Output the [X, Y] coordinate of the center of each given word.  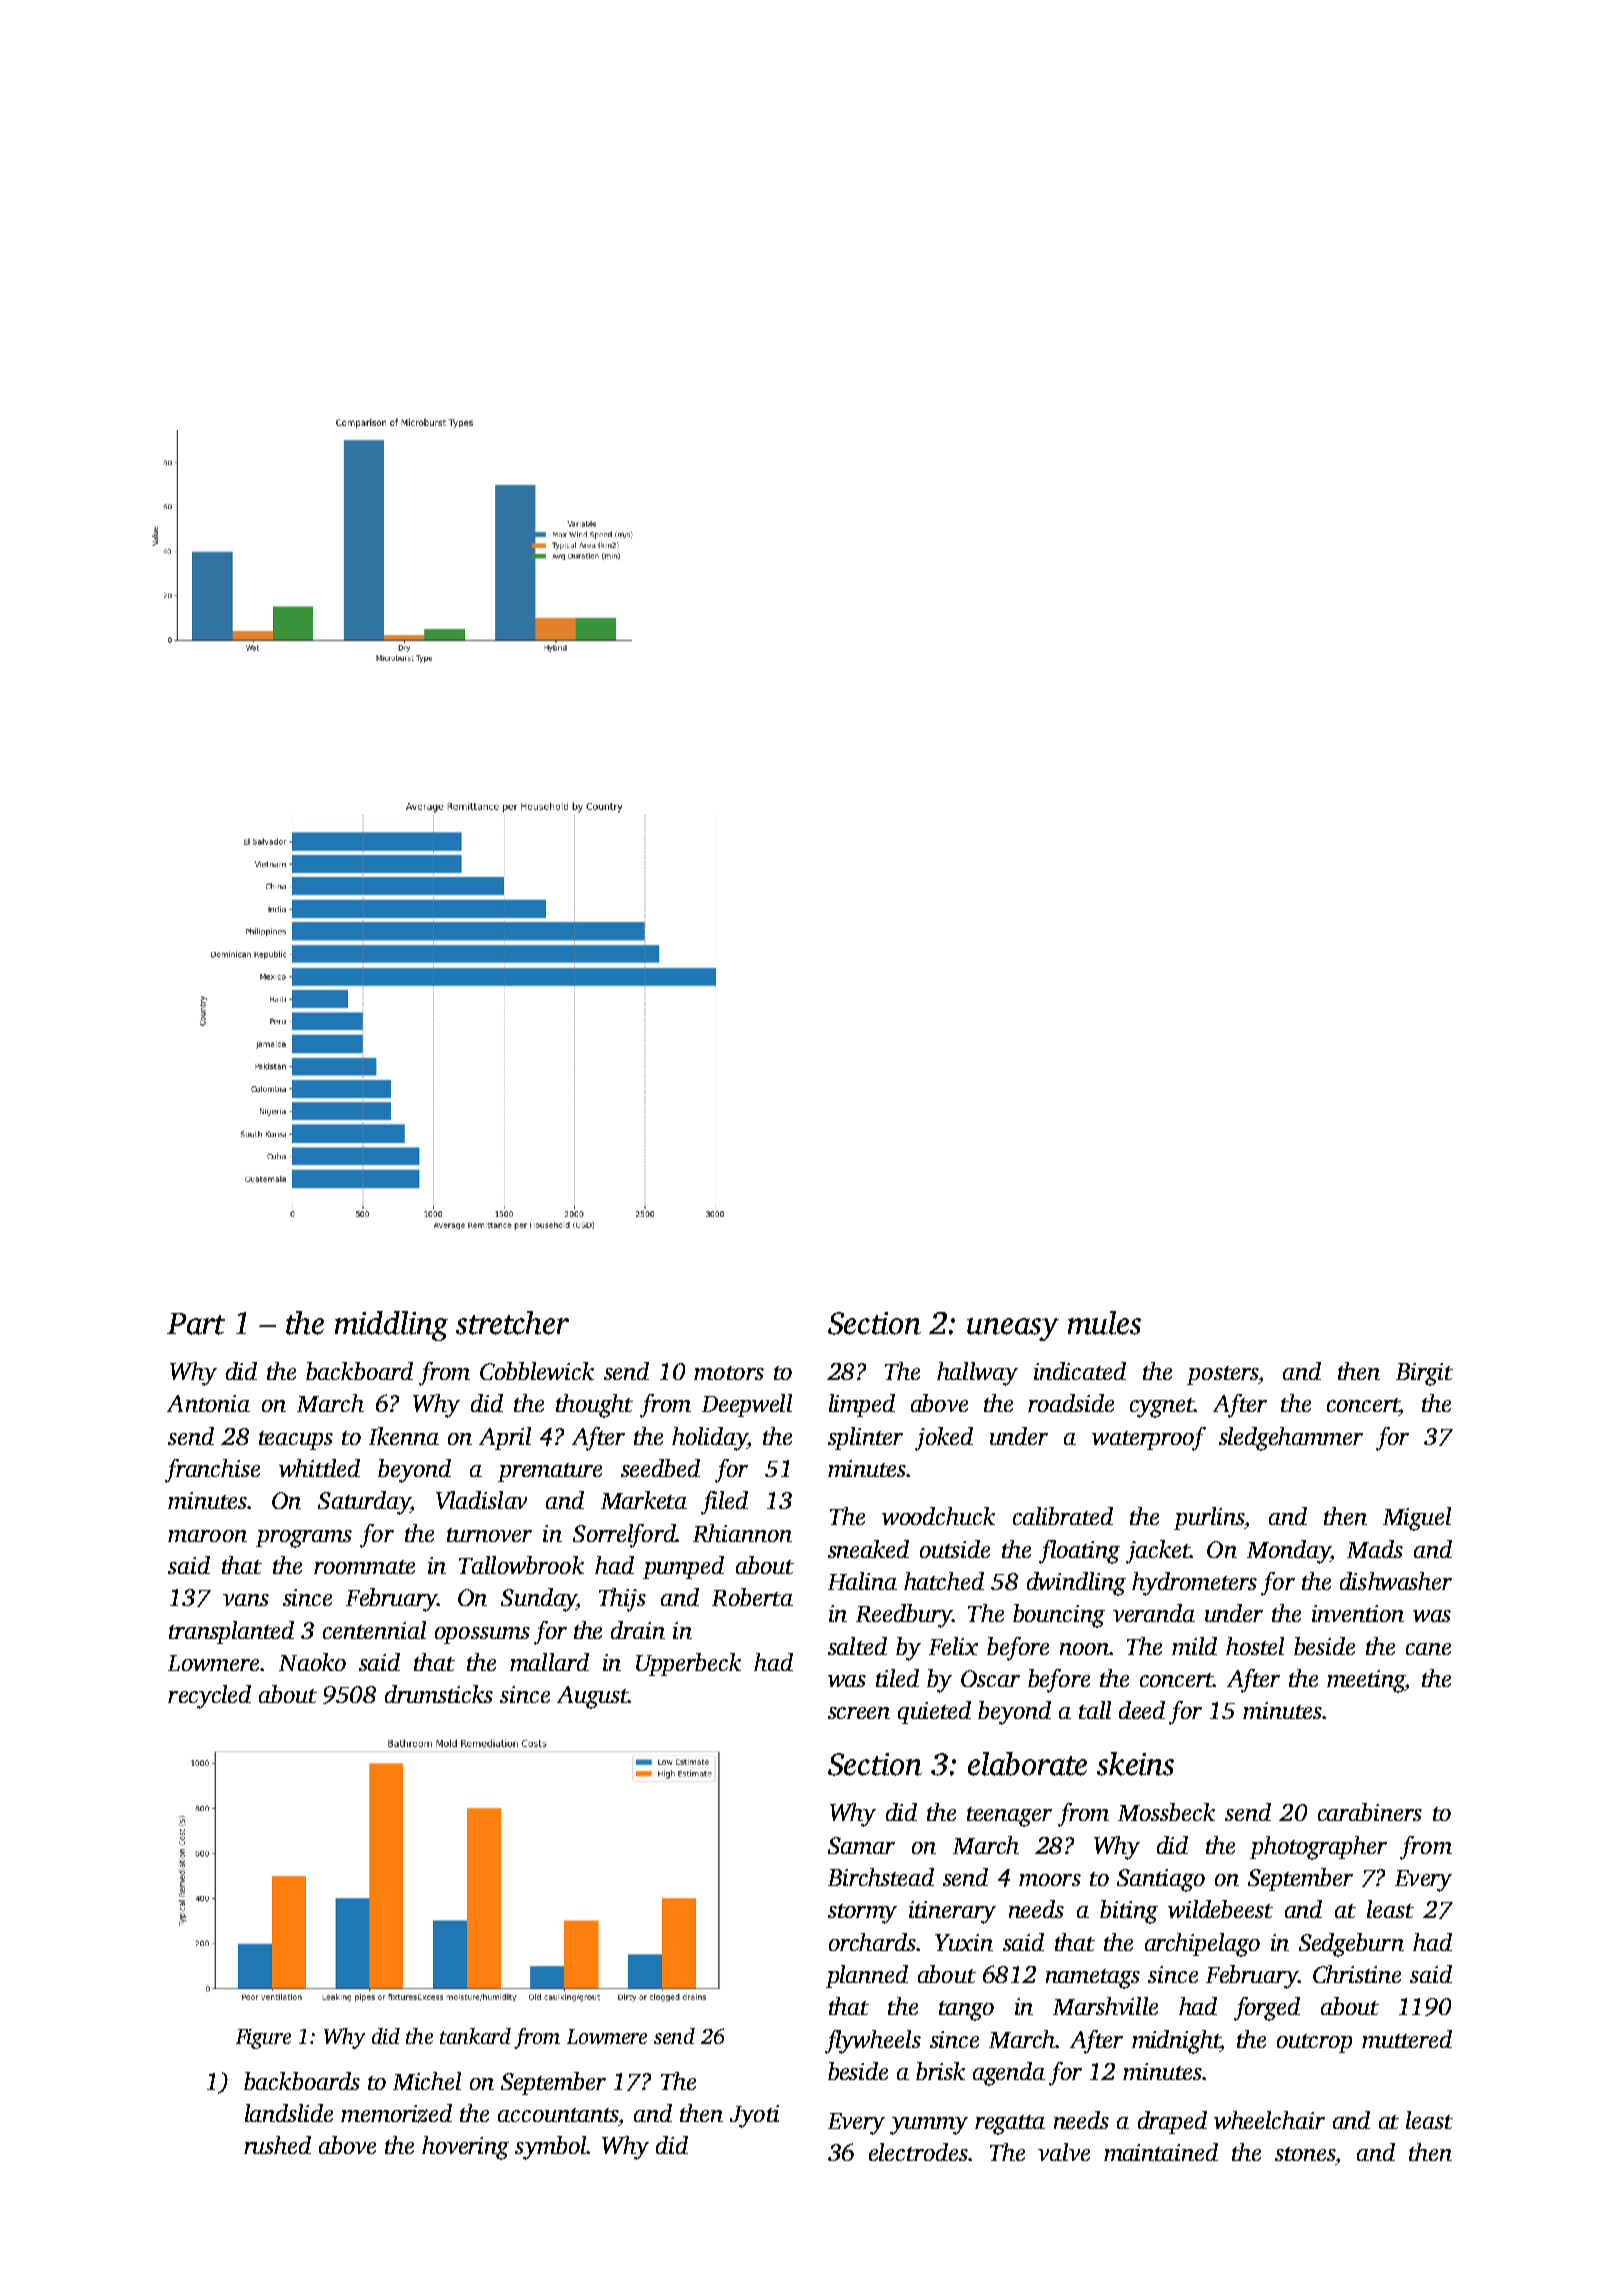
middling [391, 1326]
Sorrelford [624, 1536]
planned [867, 1976]
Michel [427, 2081]
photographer [1318, 1848]
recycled [209, 1697]
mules [1104, 1323]
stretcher [512, 1323]
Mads [1375, 1549]
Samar [861, 1845]
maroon [207, 1536]
